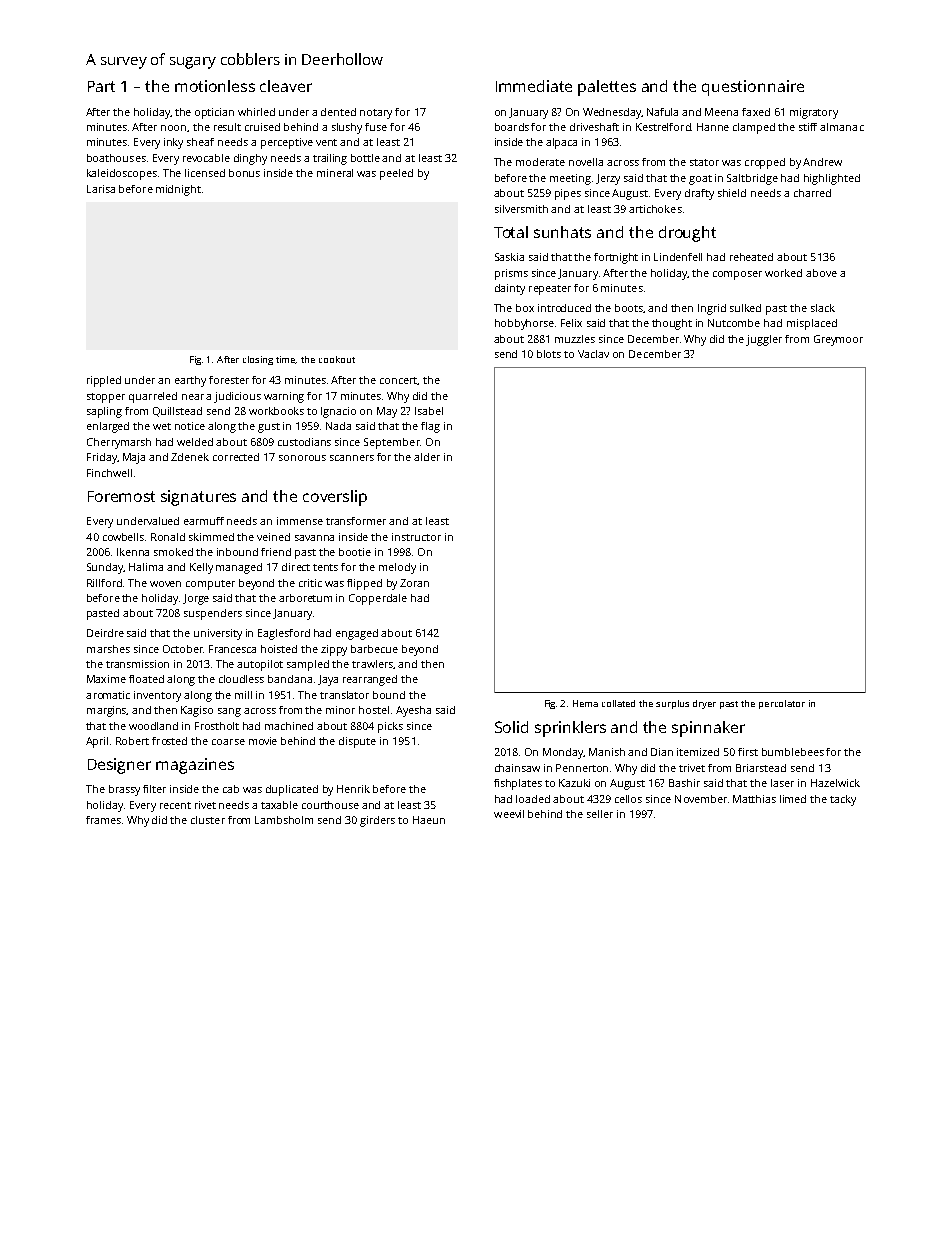 The width and height of the screenshot is (952, 1233). Describe the element at coordinates (286, 360) in the screenshot. I see `time` at that location.
